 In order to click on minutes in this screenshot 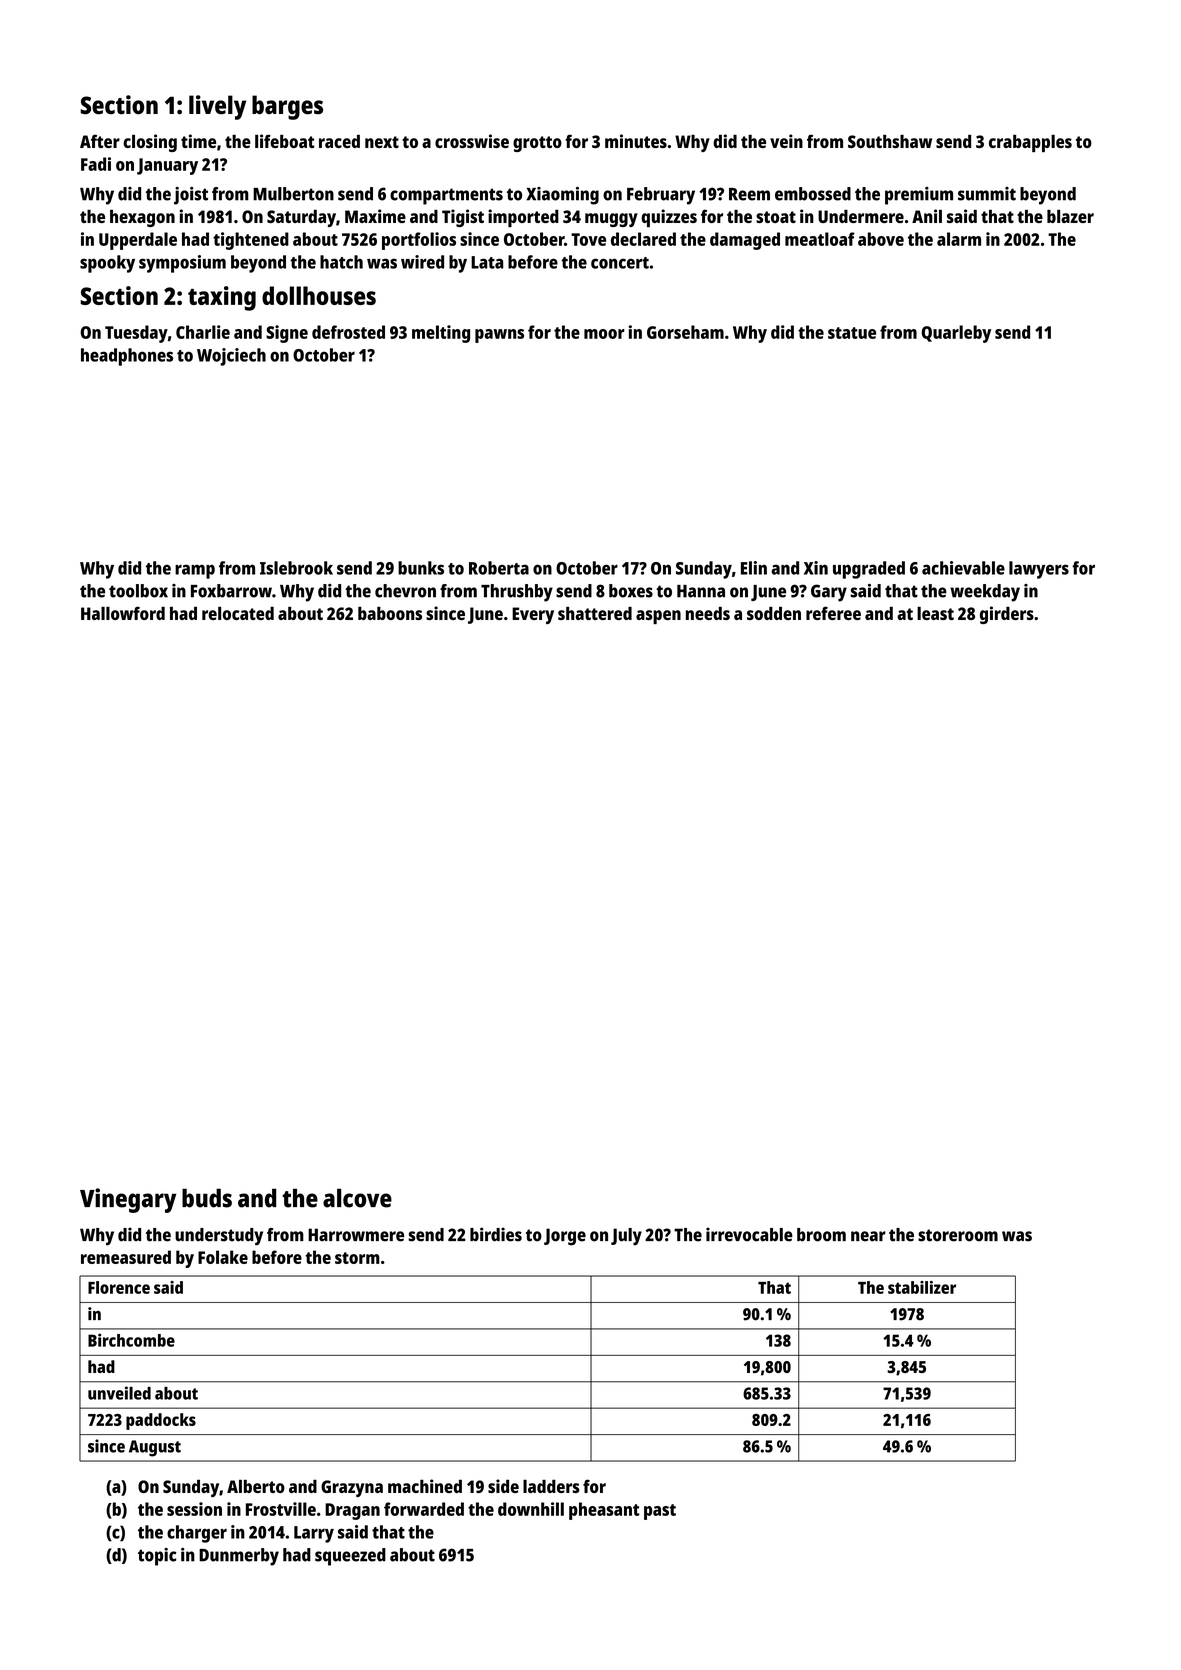, I will do `click(636, 141)`.
